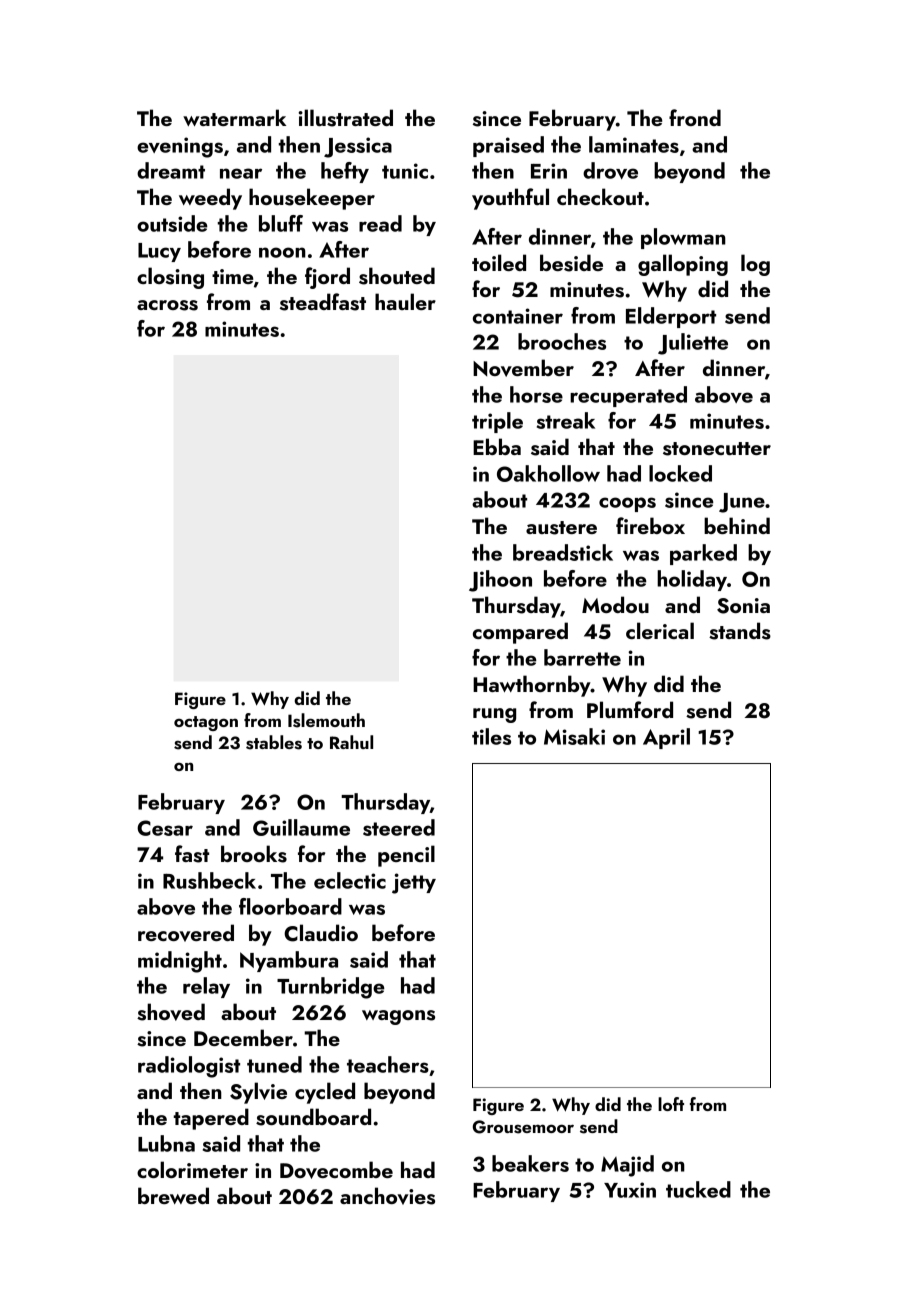 This image has width=908, height=1316. I want to click on Elderport, so click(671, 317).
